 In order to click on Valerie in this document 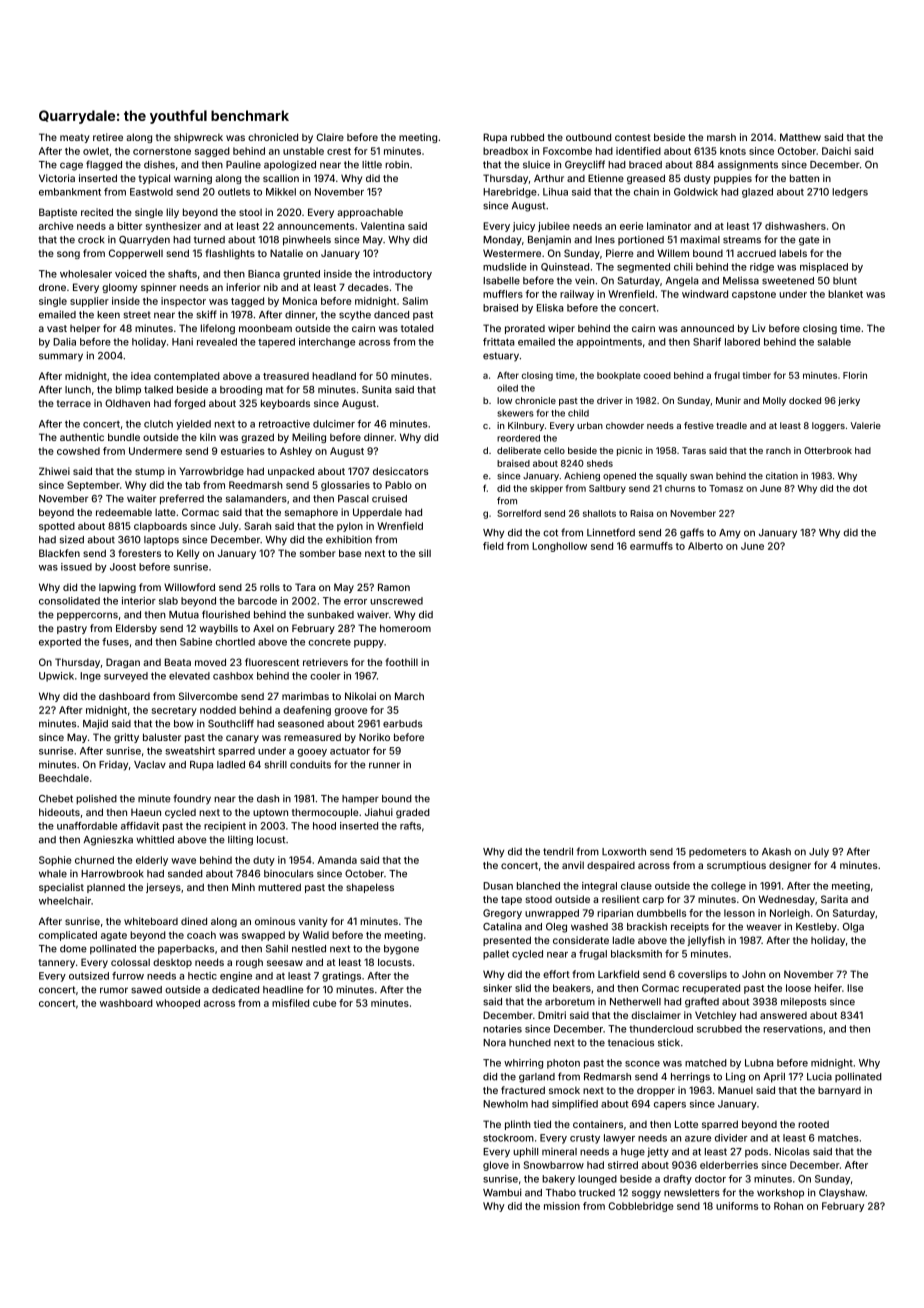, I will do `click(866, 425)`.
